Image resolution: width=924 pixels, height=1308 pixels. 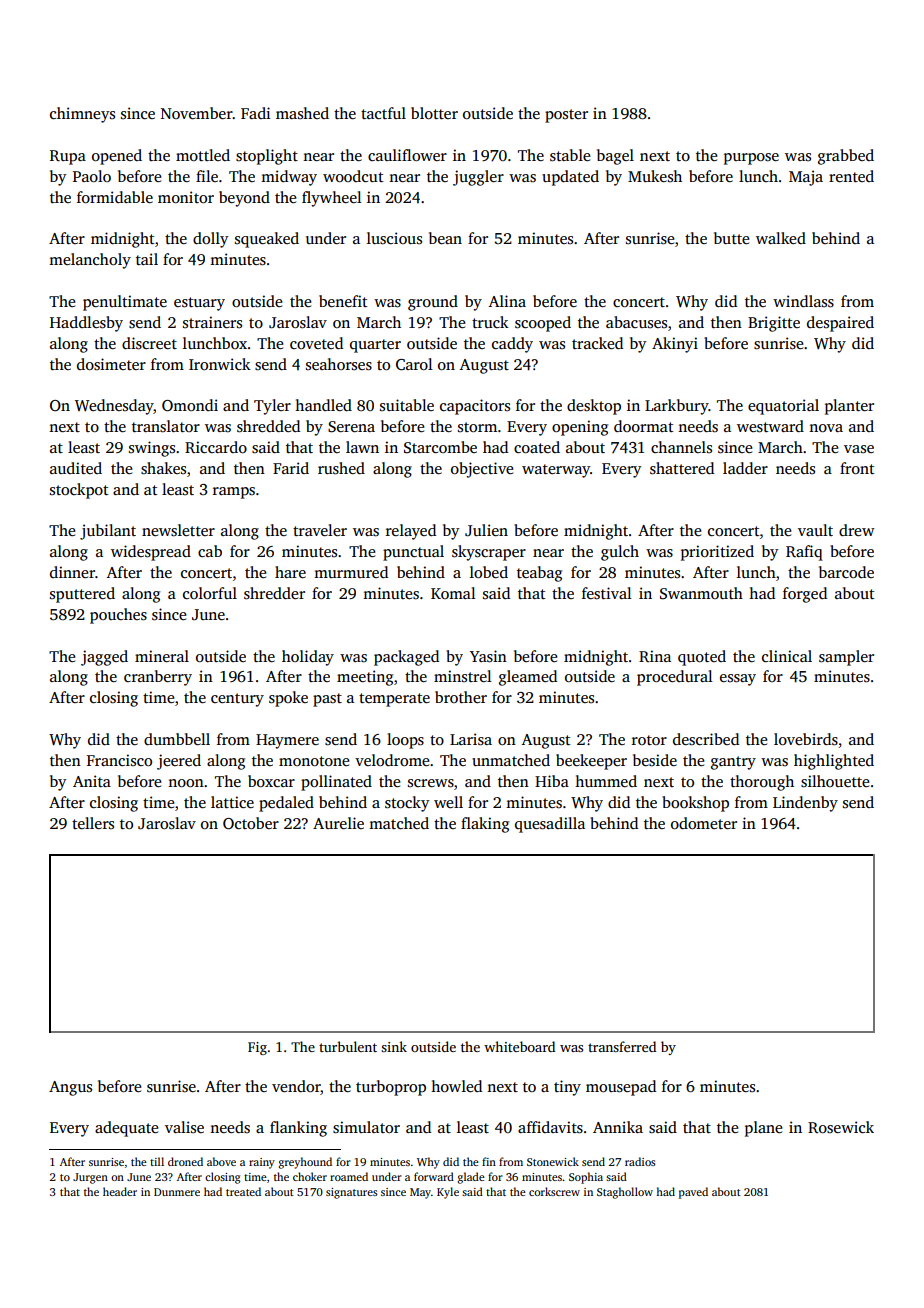 I want to click on turbulent, so click(x=348, y=1046).
